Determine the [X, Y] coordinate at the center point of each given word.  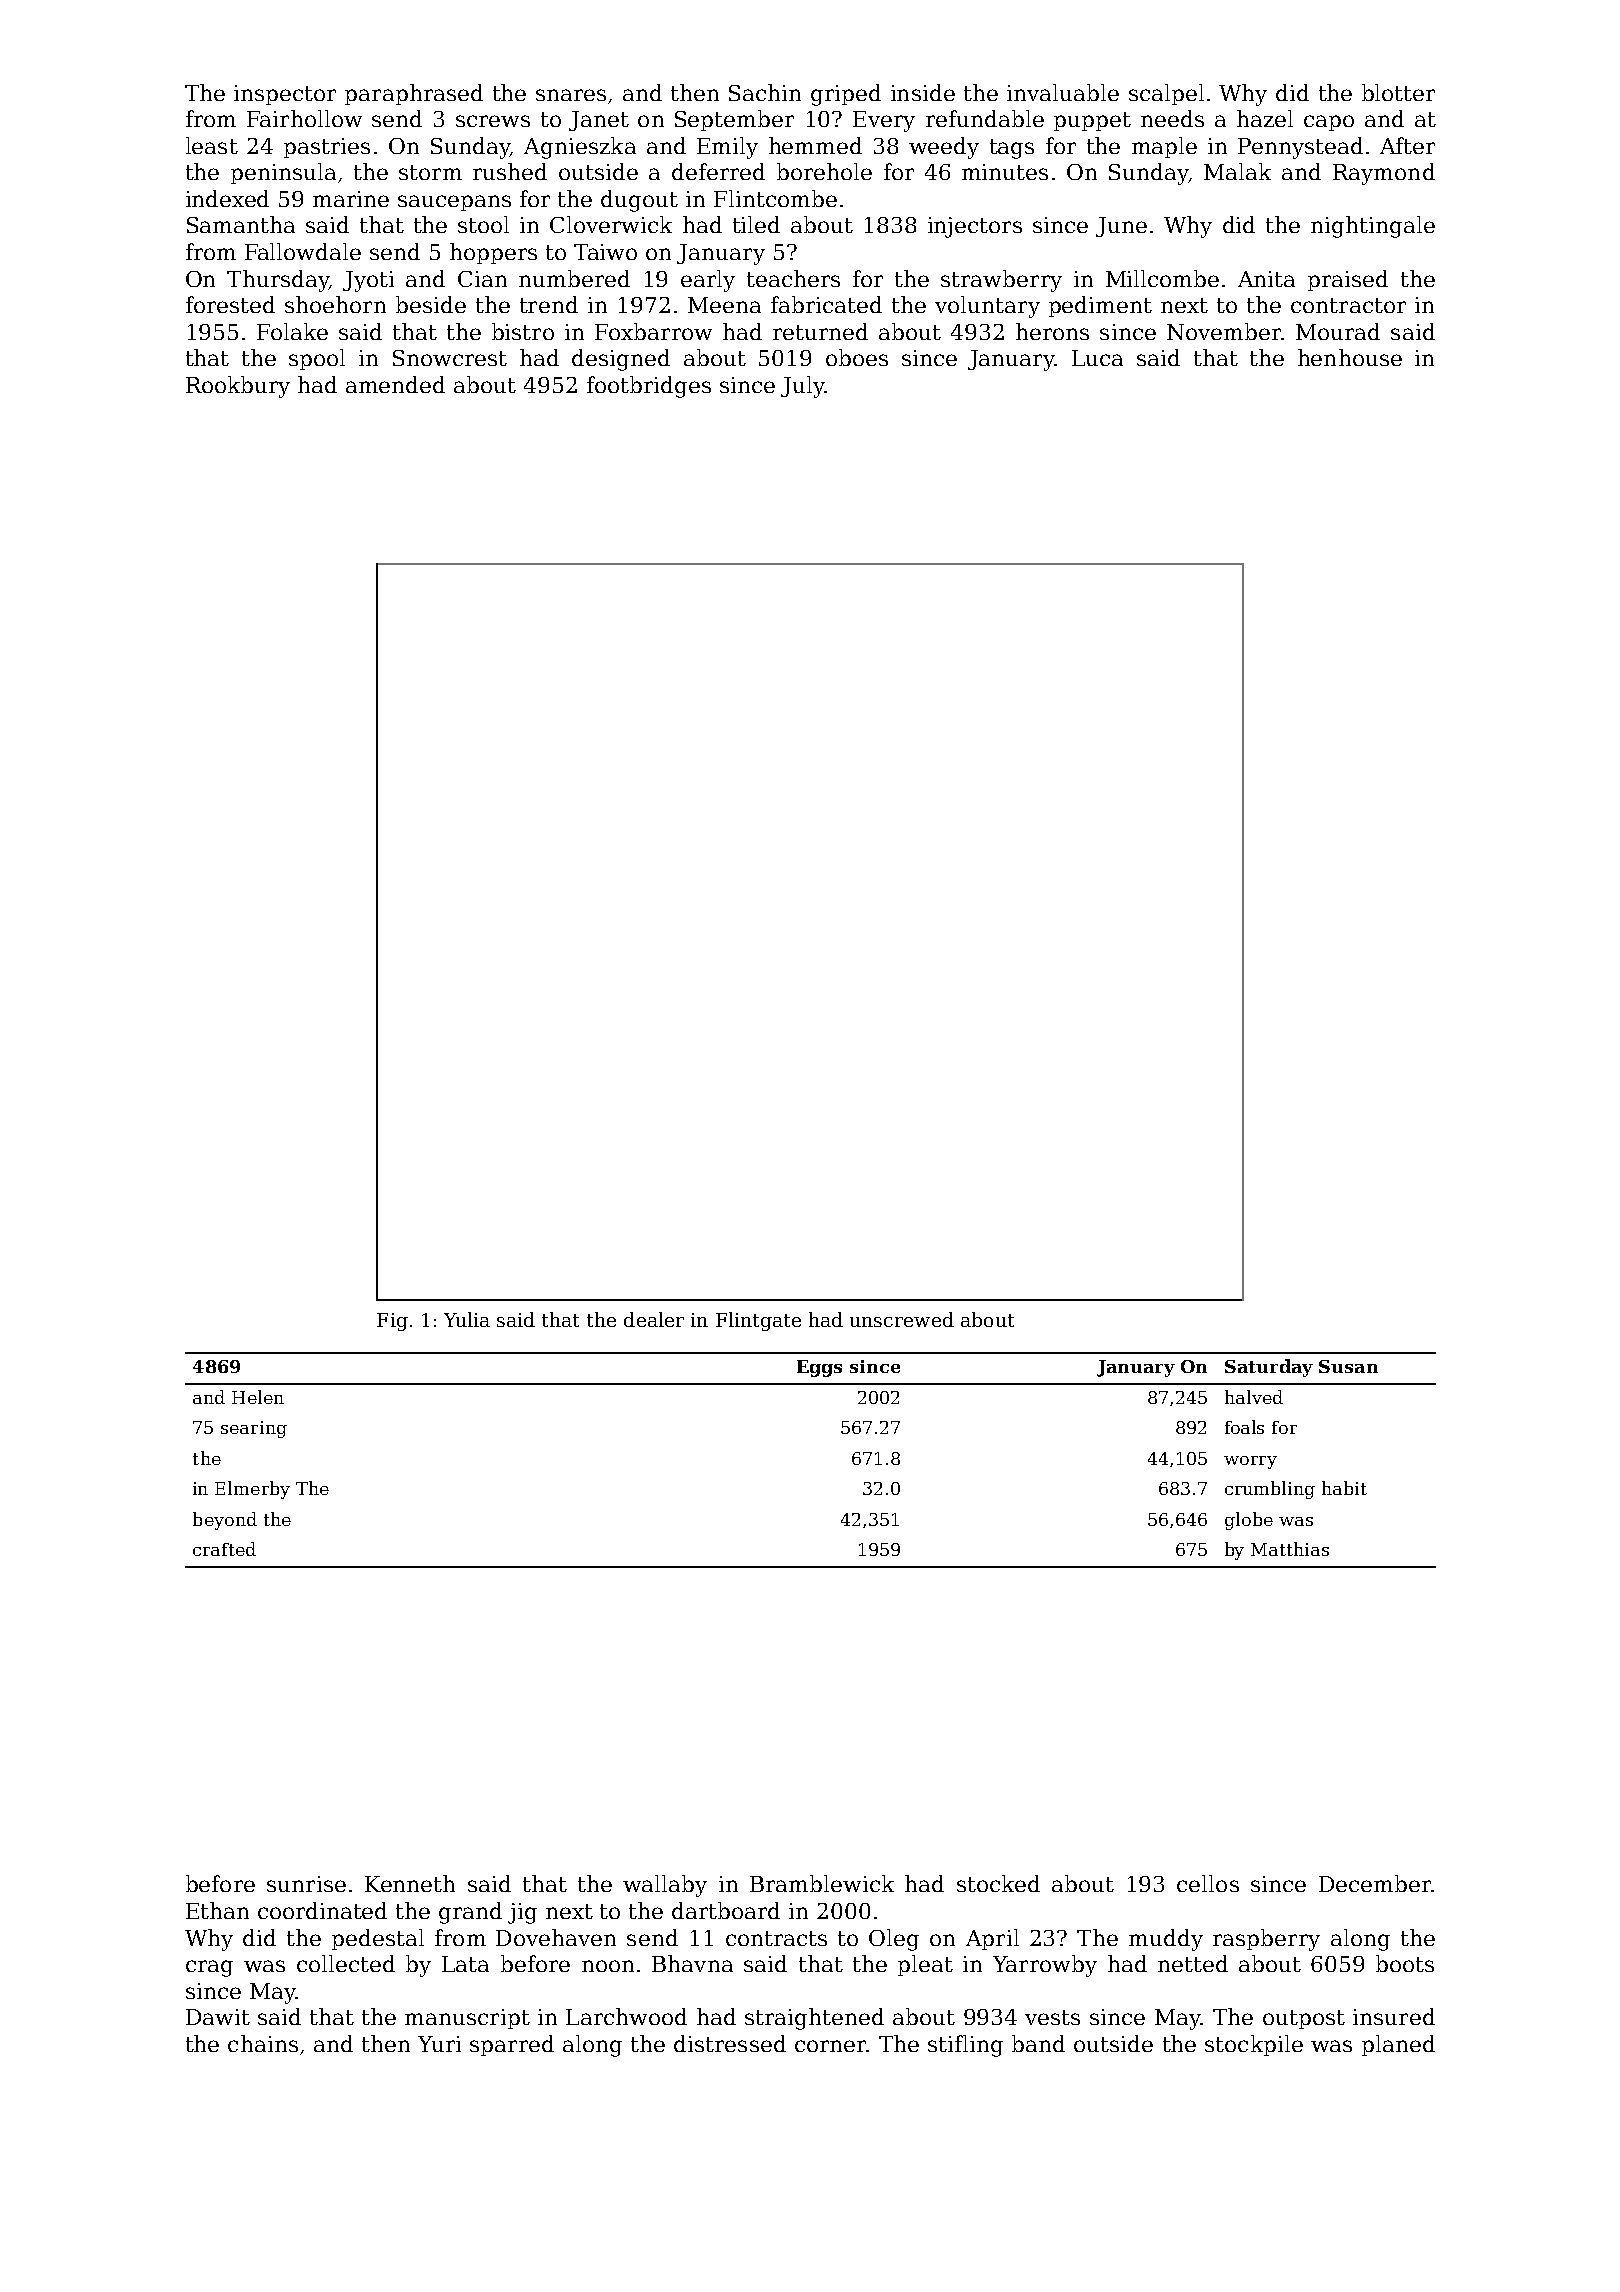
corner [831, 2046]
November [1224, 331]
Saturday [1269, 1368]
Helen [258, 1397]
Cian [482, 279]
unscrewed [902, 1319]
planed [1398, 2045]
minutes [1005, 172]
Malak [1237, 171]
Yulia [467, 1319]
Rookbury [238, 387]
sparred [512, 2045]
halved [1254, 1397]
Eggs [819, 1368]
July [802, 387]
